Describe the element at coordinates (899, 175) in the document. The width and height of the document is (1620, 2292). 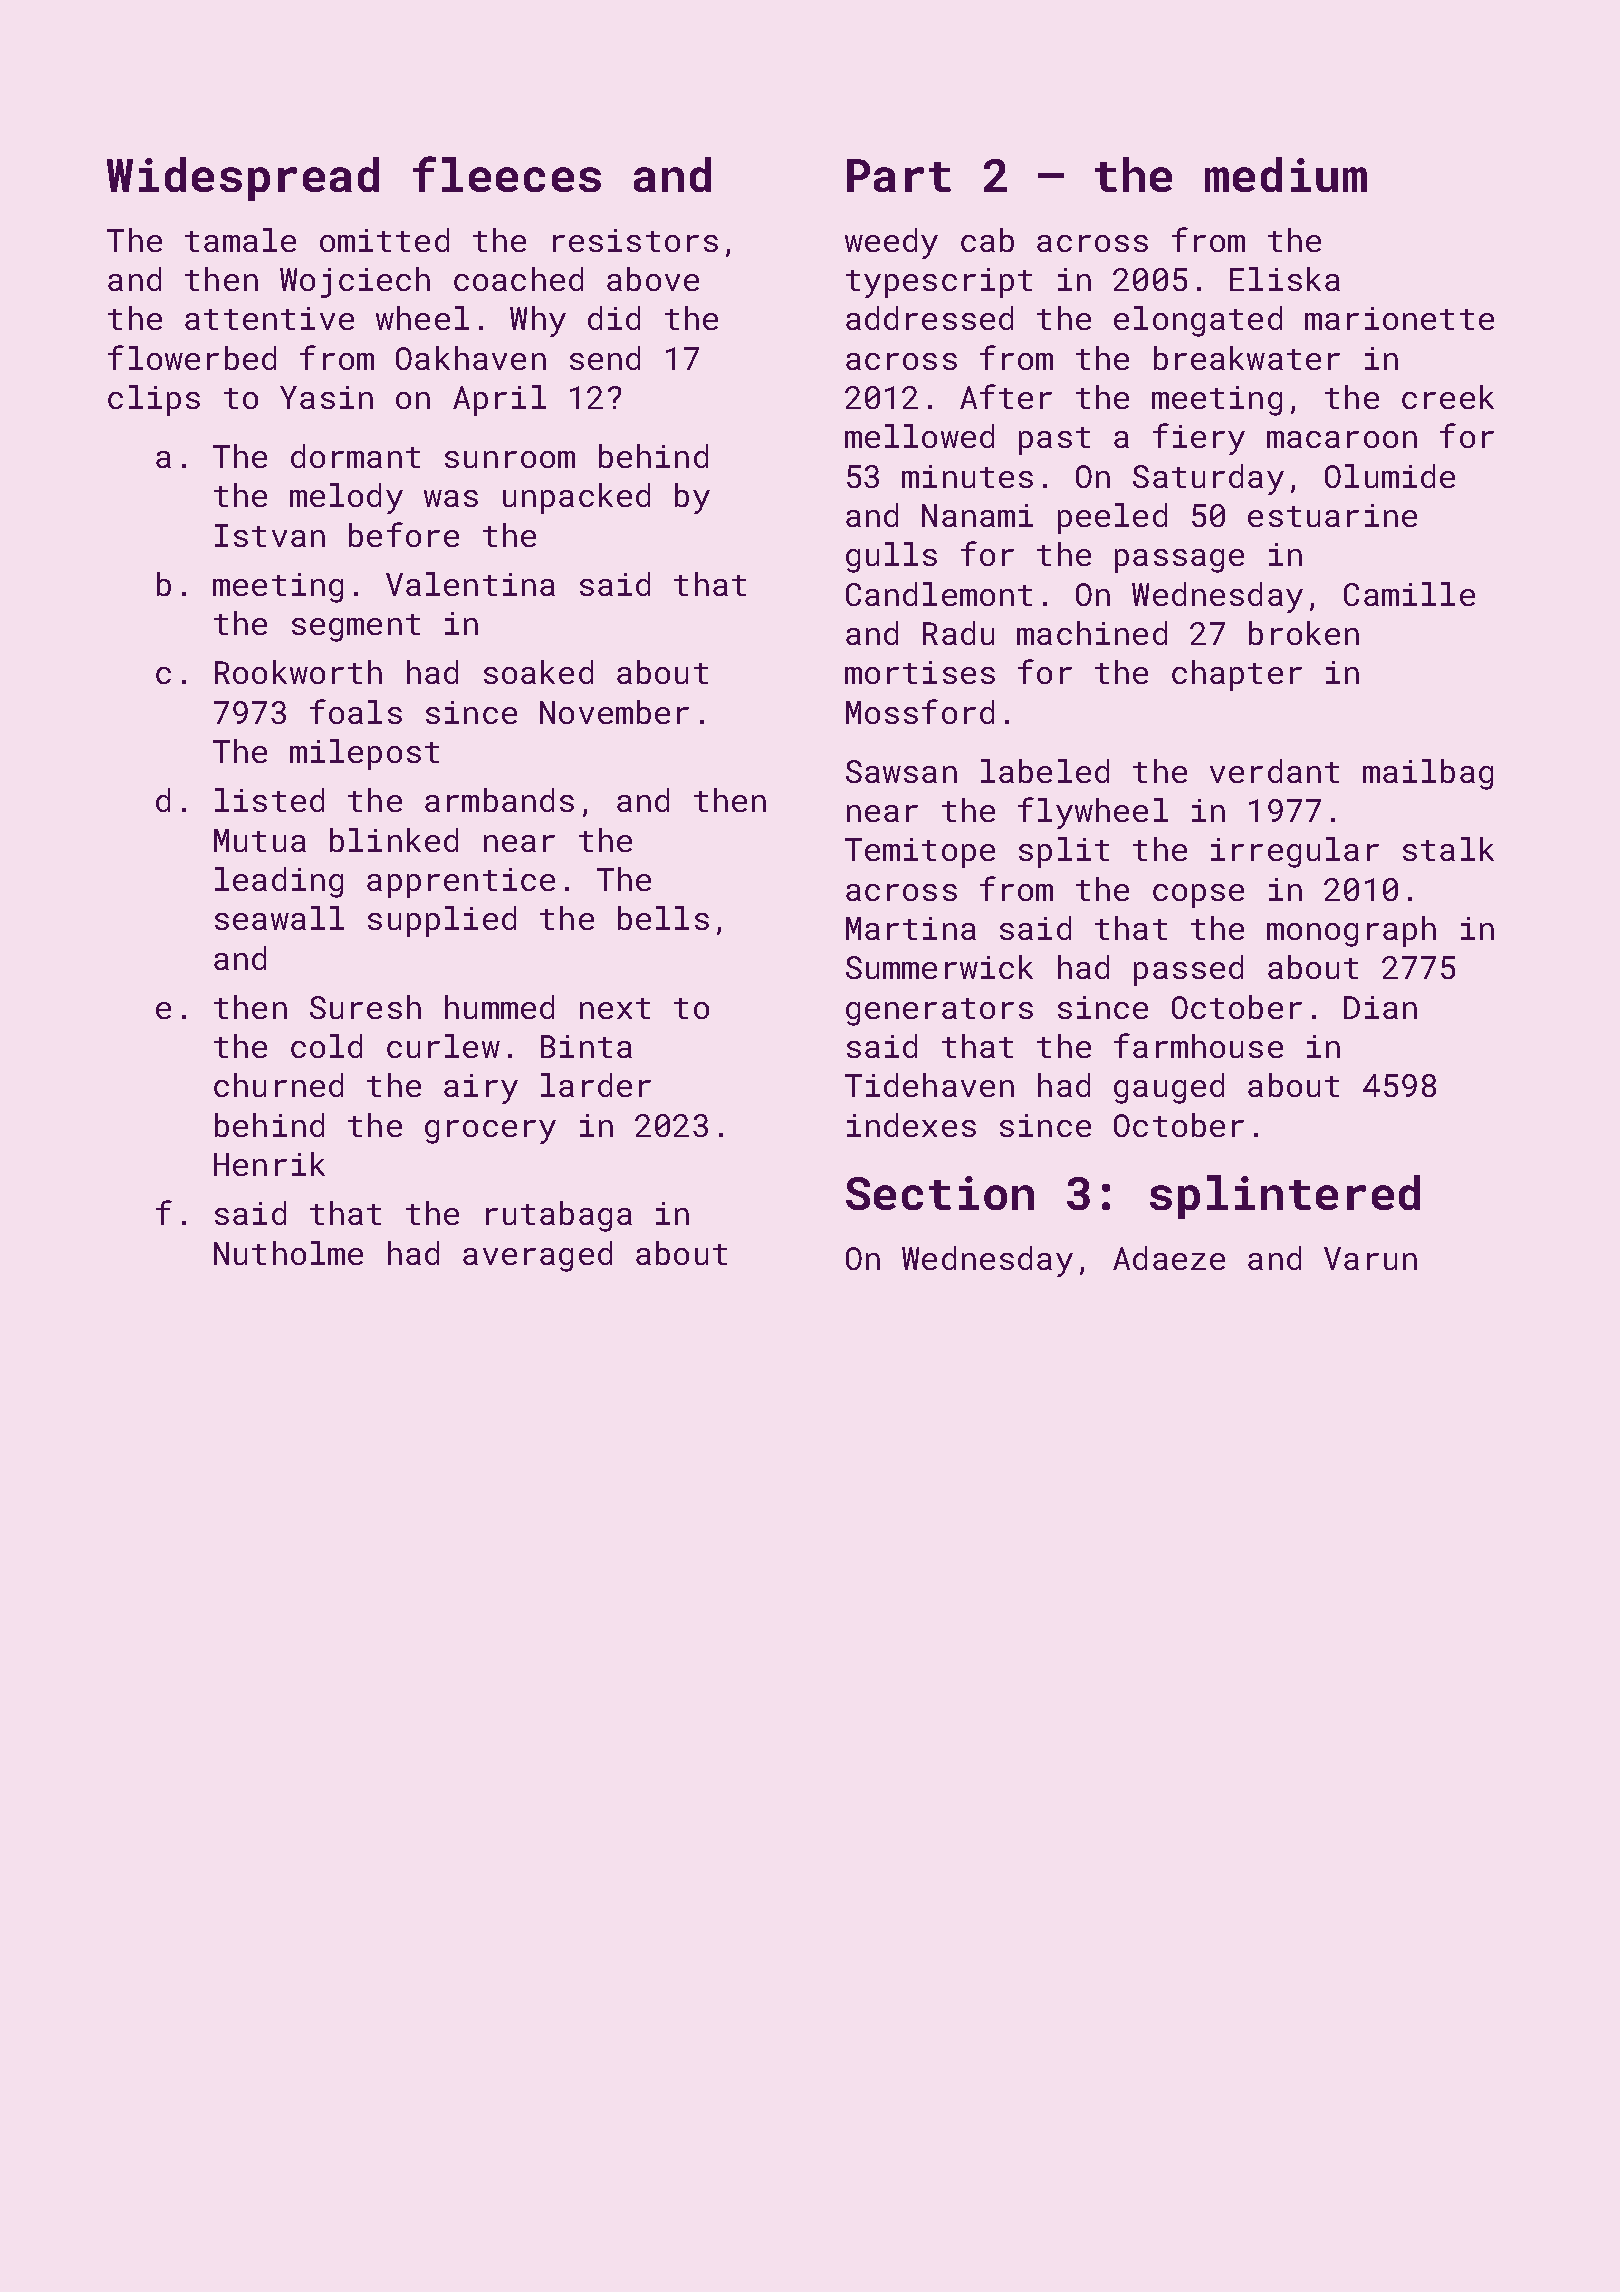
I see `Part` at that location.
